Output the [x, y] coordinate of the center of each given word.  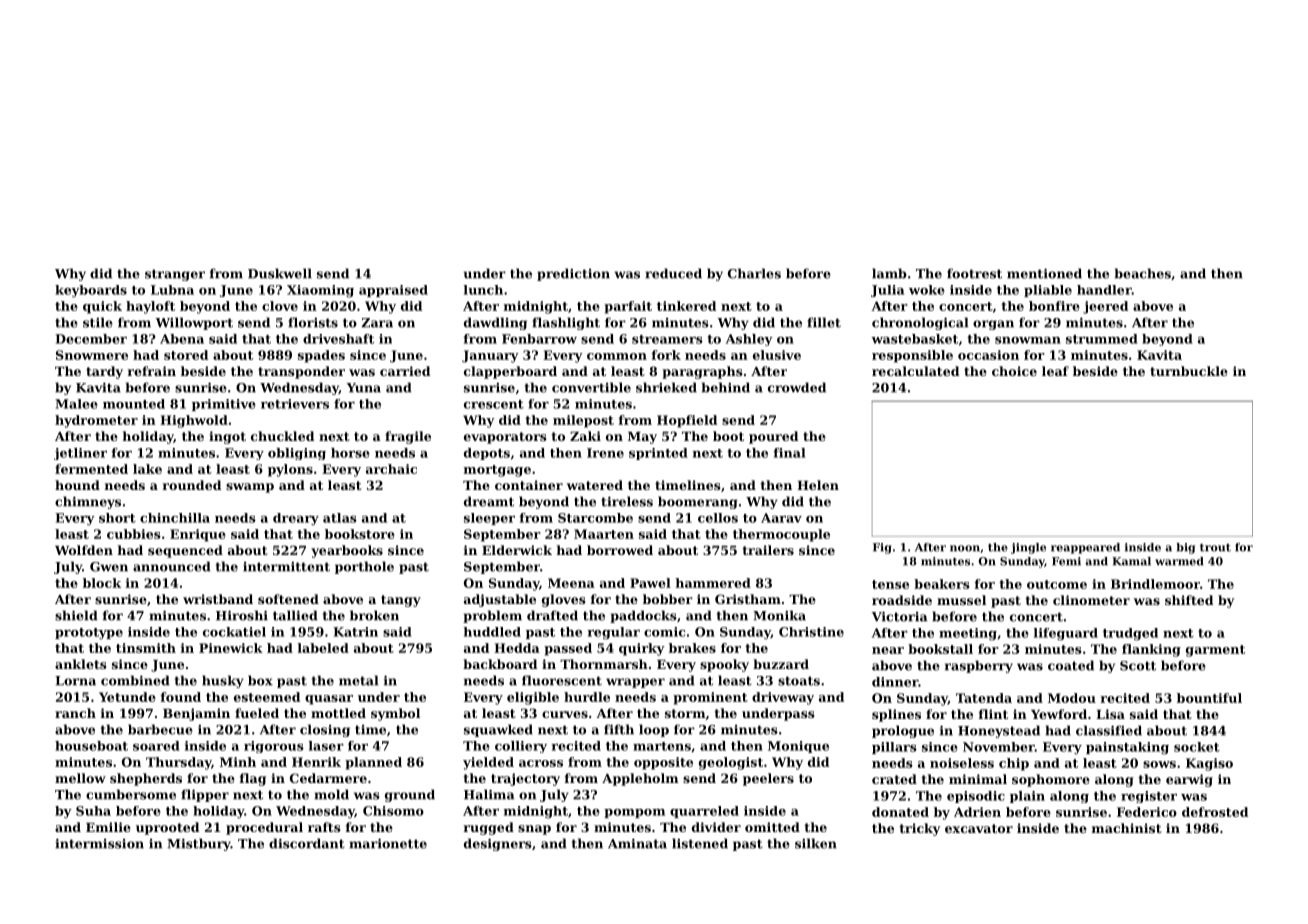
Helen [818, 485]
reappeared [1085, 548]
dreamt [489, 501]
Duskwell [280, 273]
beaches [1143, 273]
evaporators [505, 438]
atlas [340, 518]
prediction [573, 274]
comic [664, 632]
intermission [99, 843]
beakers [942, 584]
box [260, 680]
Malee [76, 404]
